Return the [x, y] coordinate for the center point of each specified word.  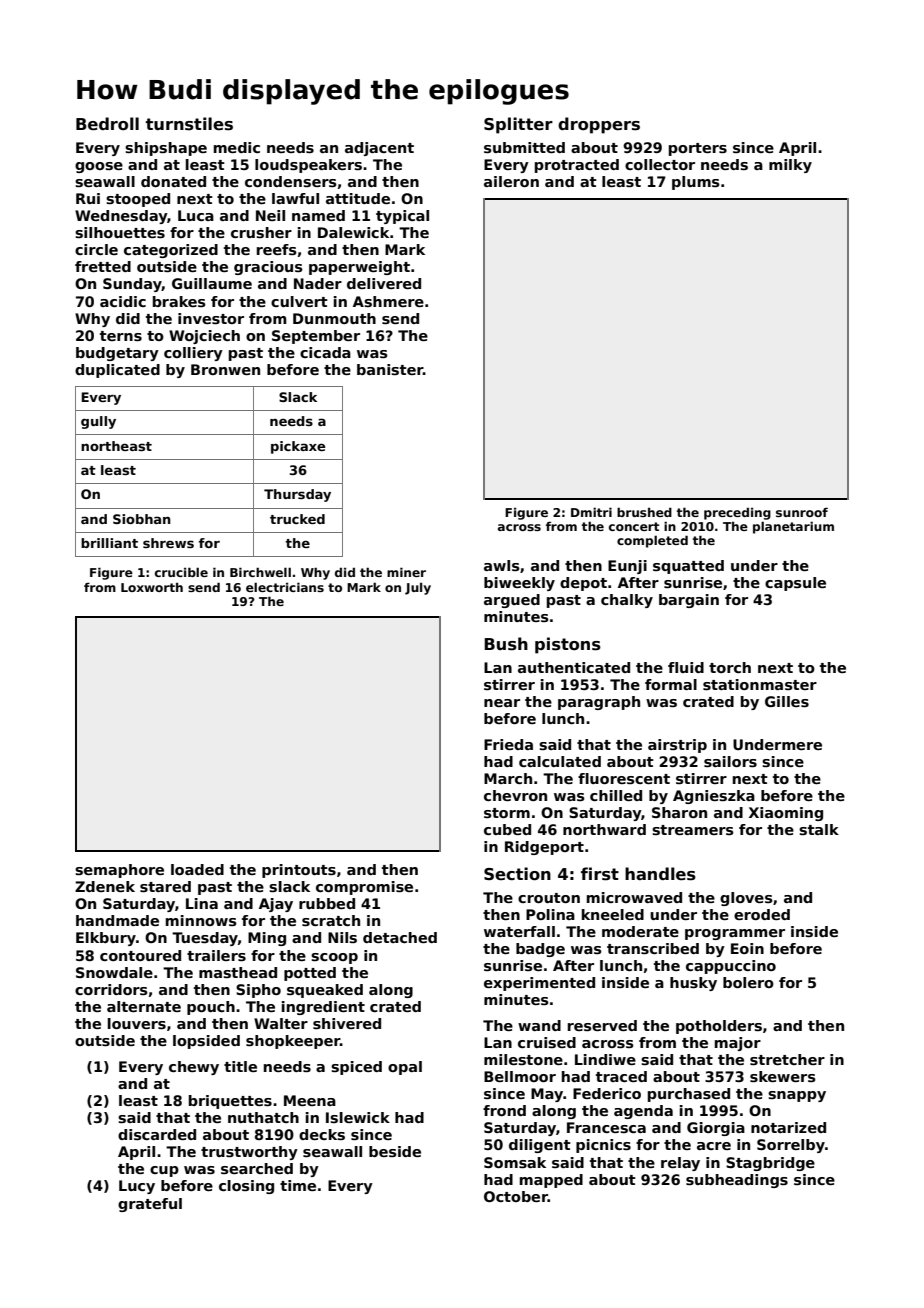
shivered [347, 1023]
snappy [797, 1096]
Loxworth [152, 587]
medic [237, 147]
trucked [297, 519]
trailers [216, 955]
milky [790, 166]
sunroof [802, 512]
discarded [157, 1134]
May [547, 1095]
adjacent [379, 149]
